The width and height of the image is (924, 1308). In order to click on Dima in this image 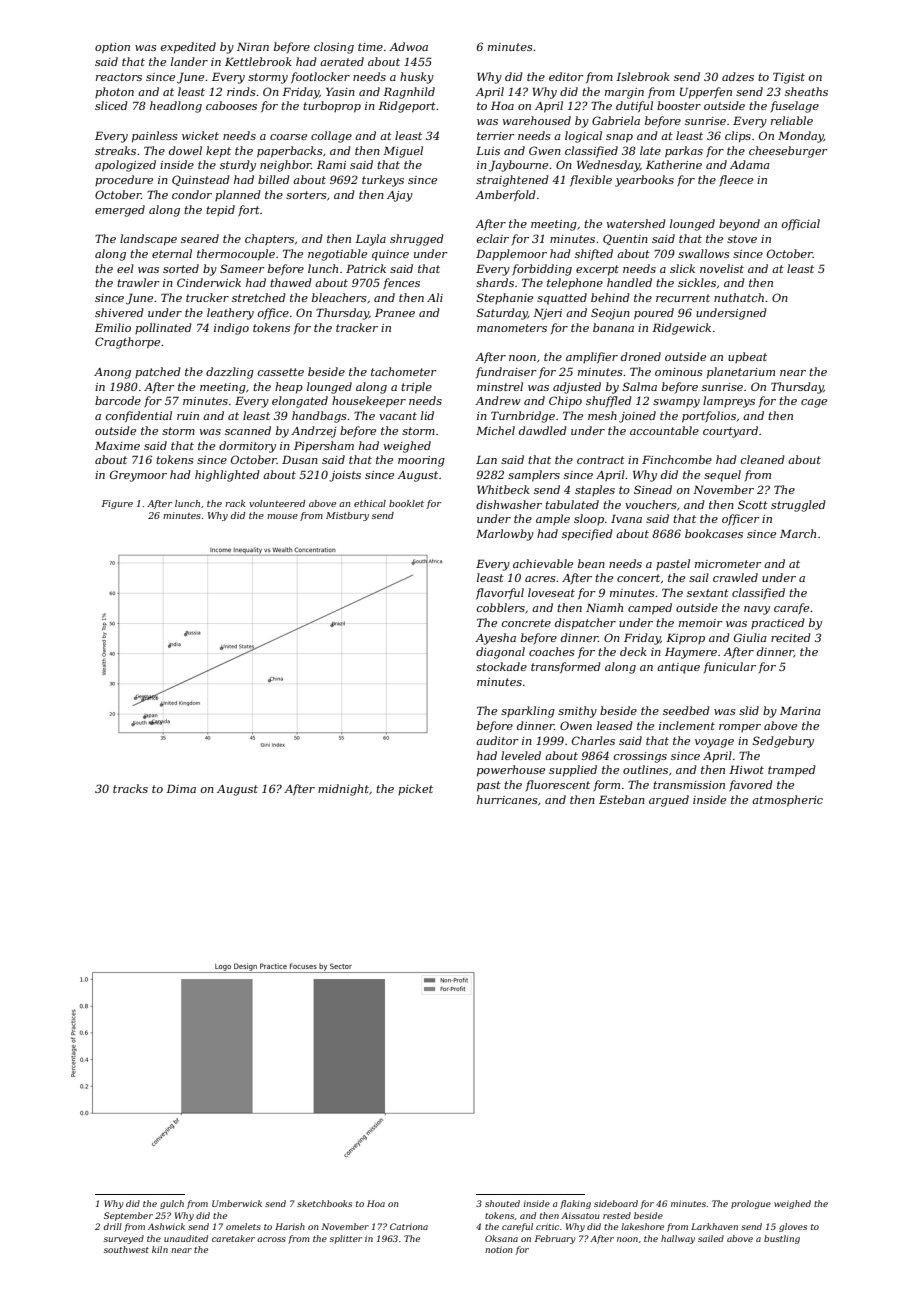, I will do `click(181, 788)`.
